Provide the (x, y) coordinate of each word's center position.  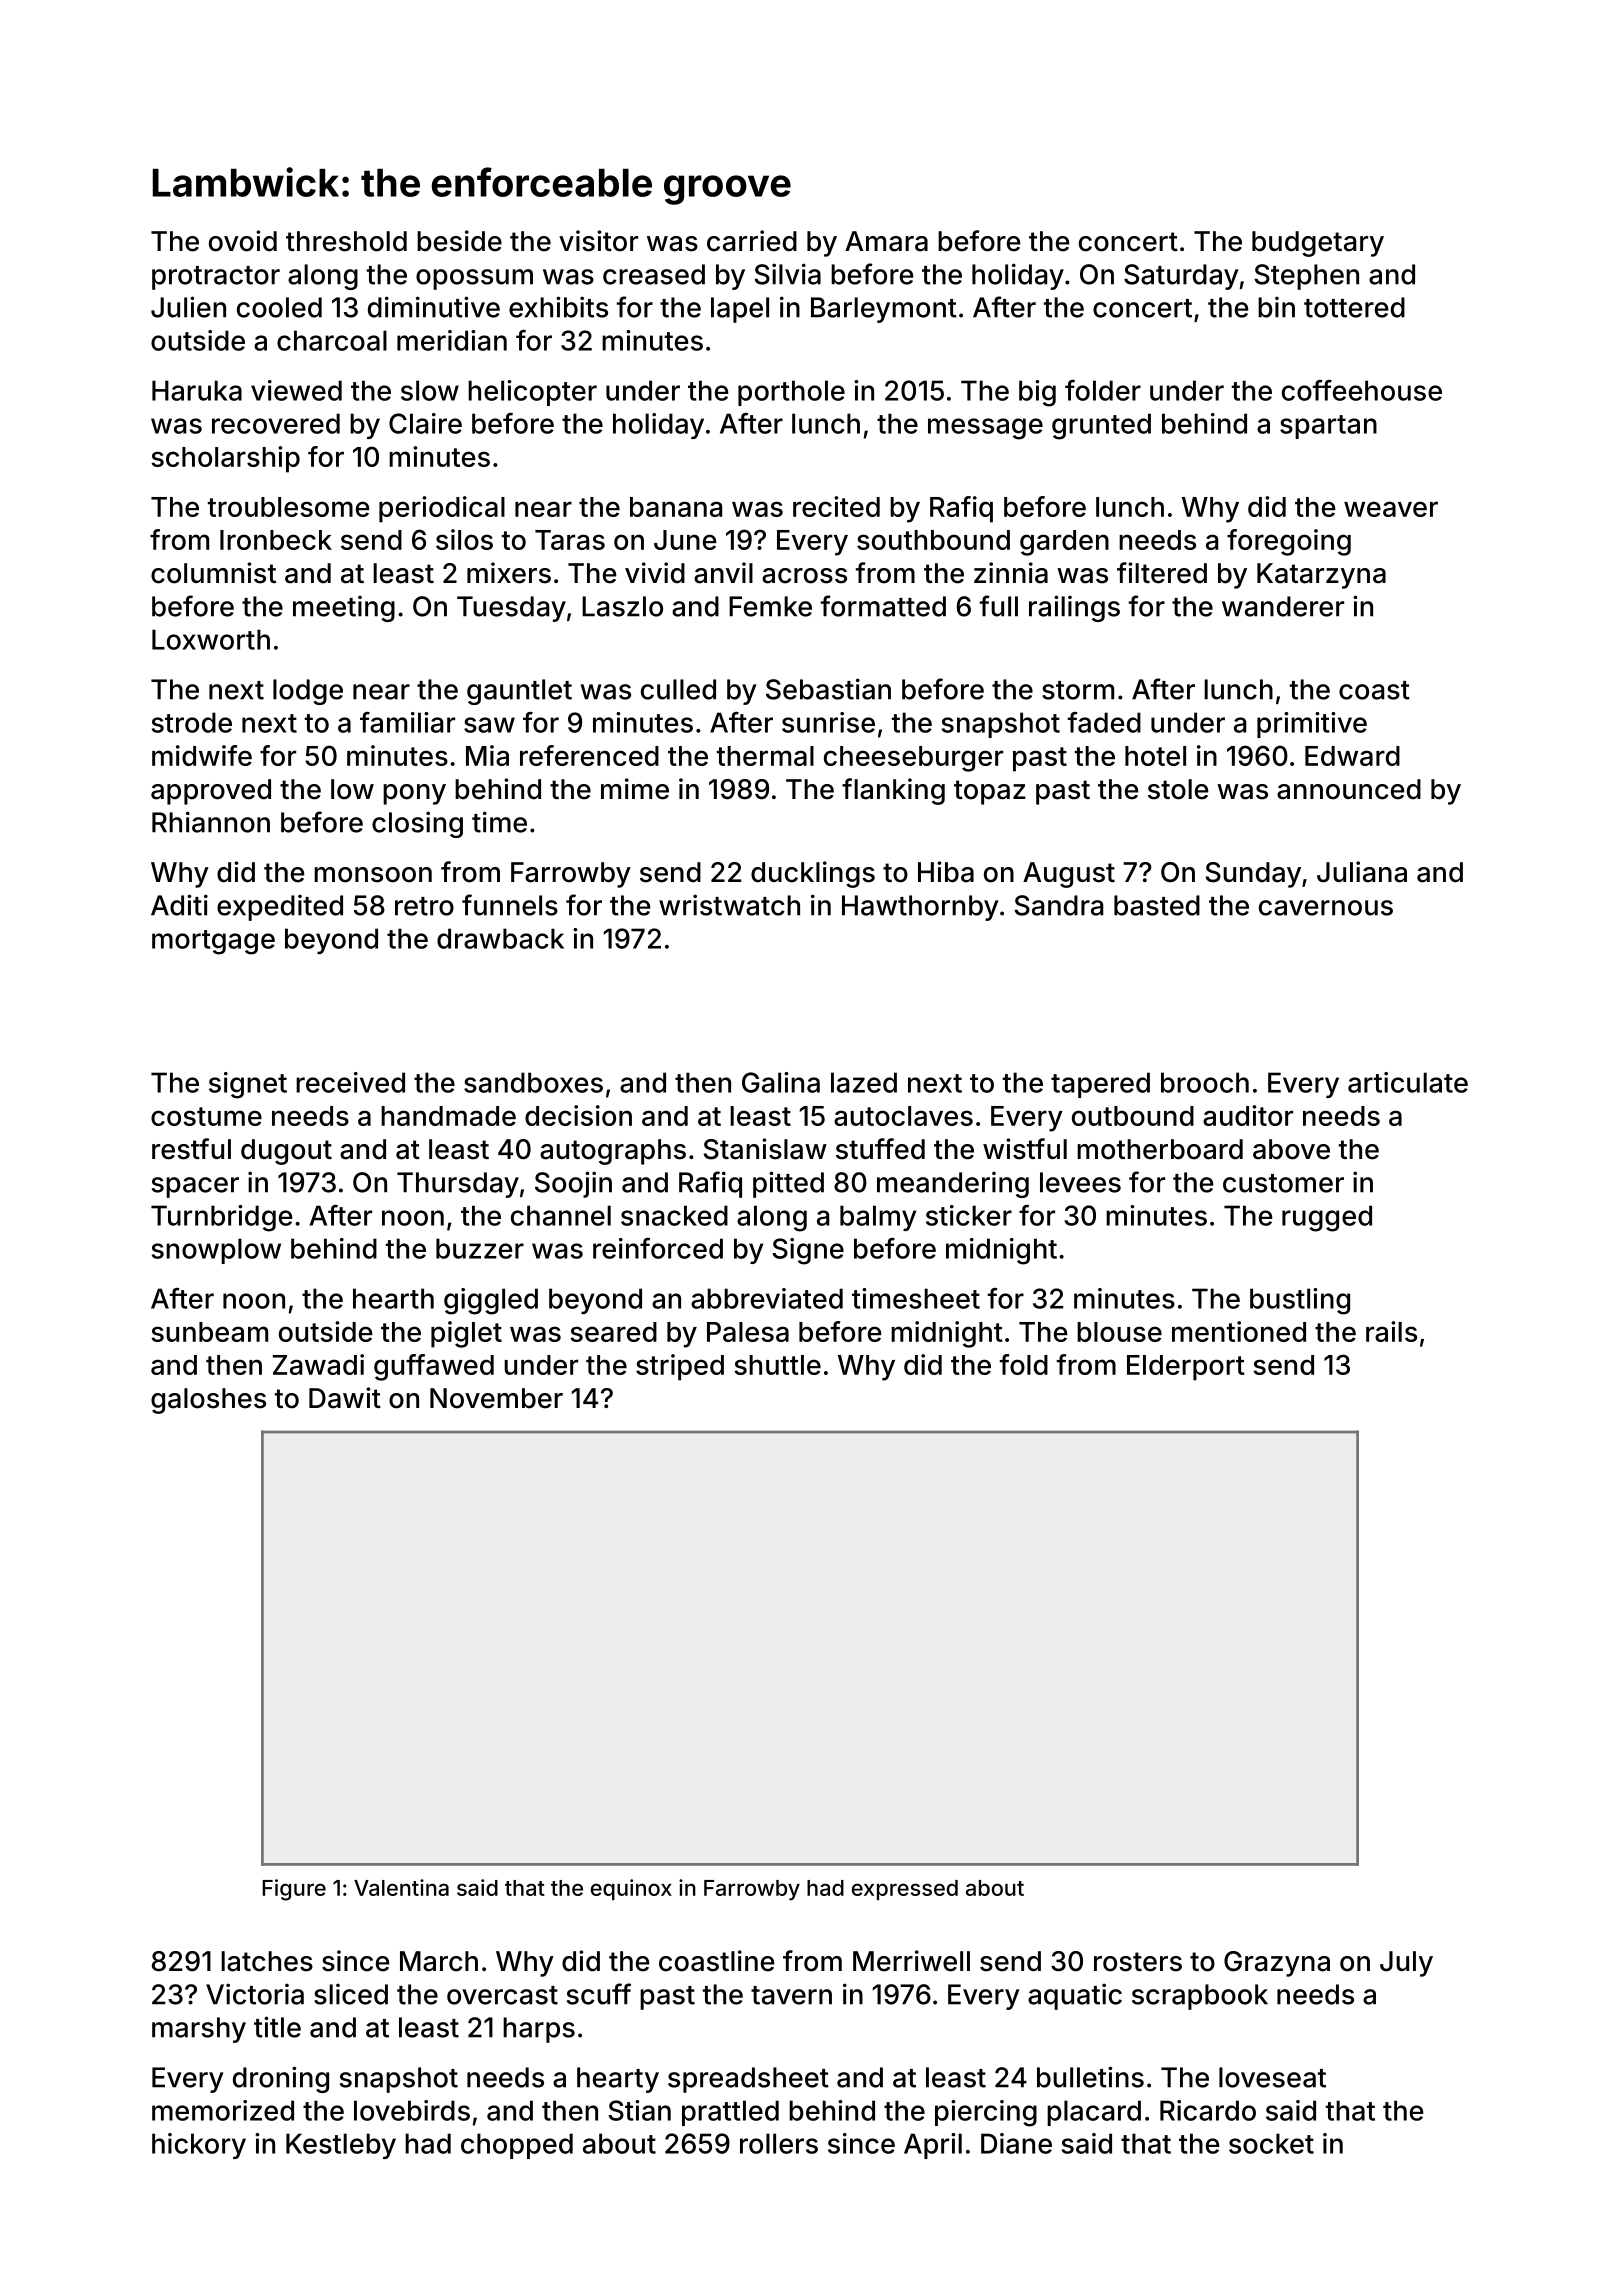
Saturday (1181, 277)
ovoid (243, 241)
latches (267, 1961)
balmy (878, 1218)
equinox (631, 1889)
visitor (598, 241)
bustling (1300, 1301)
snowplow (216, 1251)
